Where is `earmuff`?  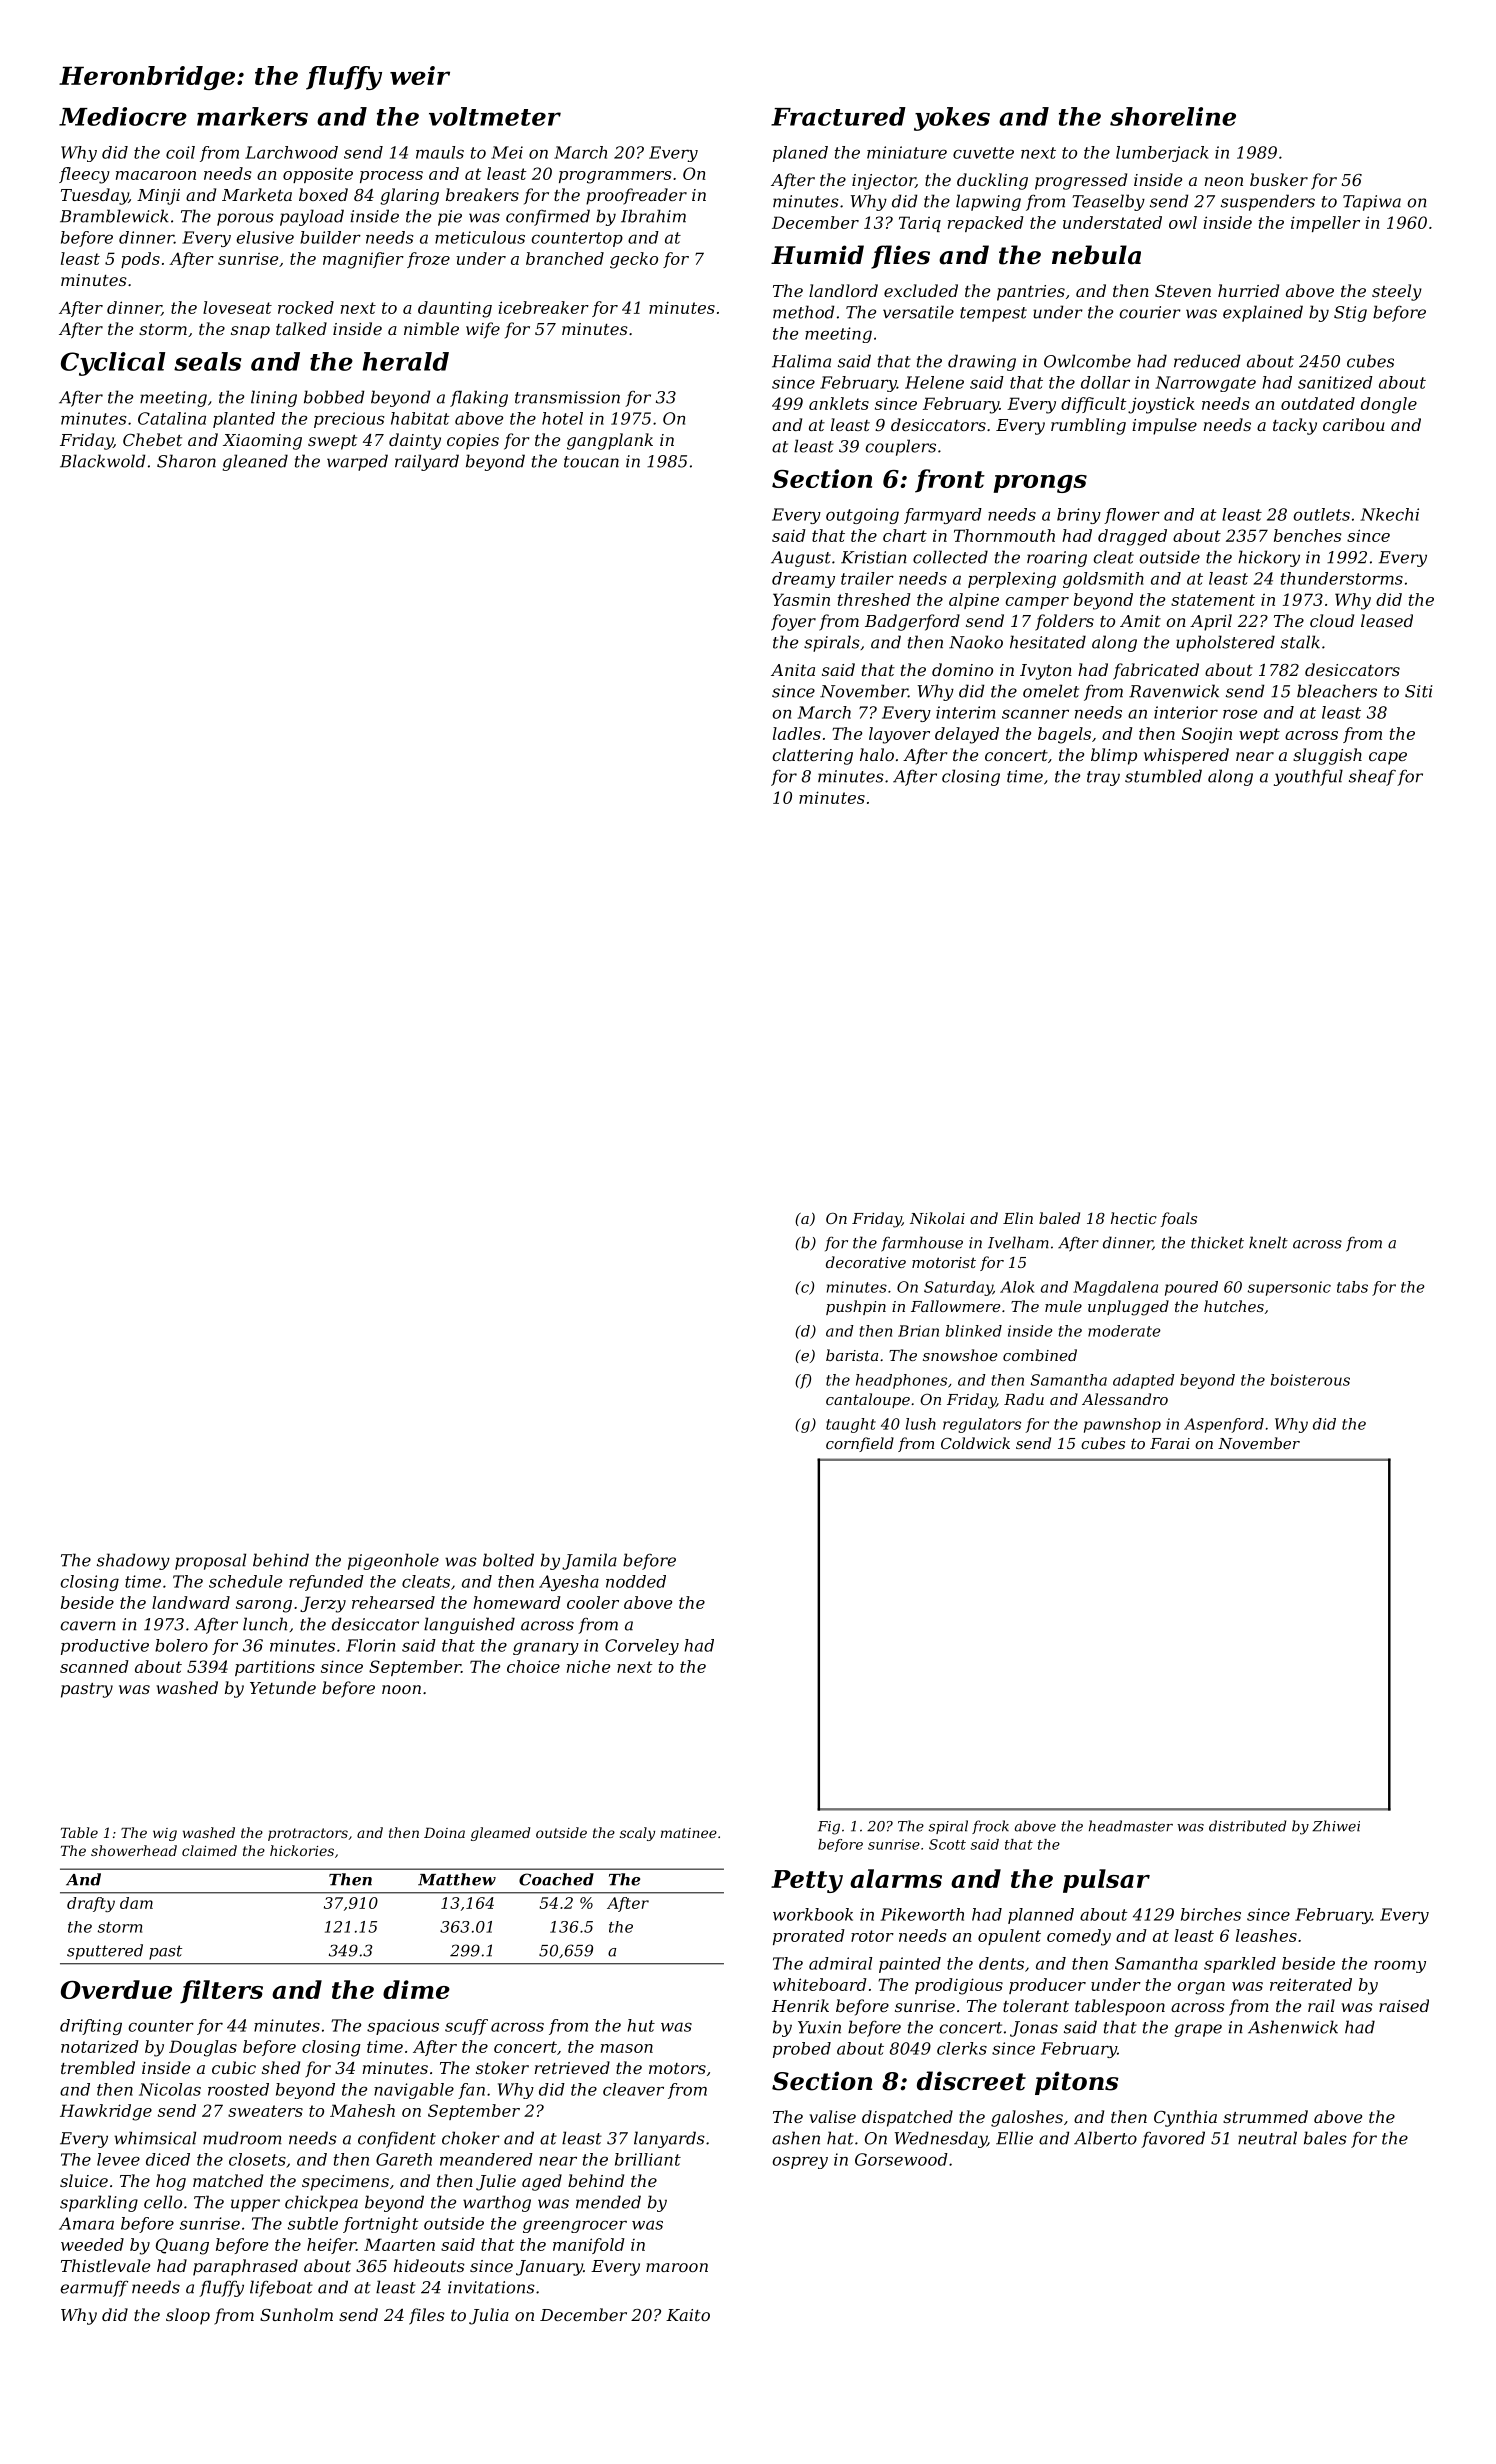
earmuff is located at coordinates (94, 2288).
